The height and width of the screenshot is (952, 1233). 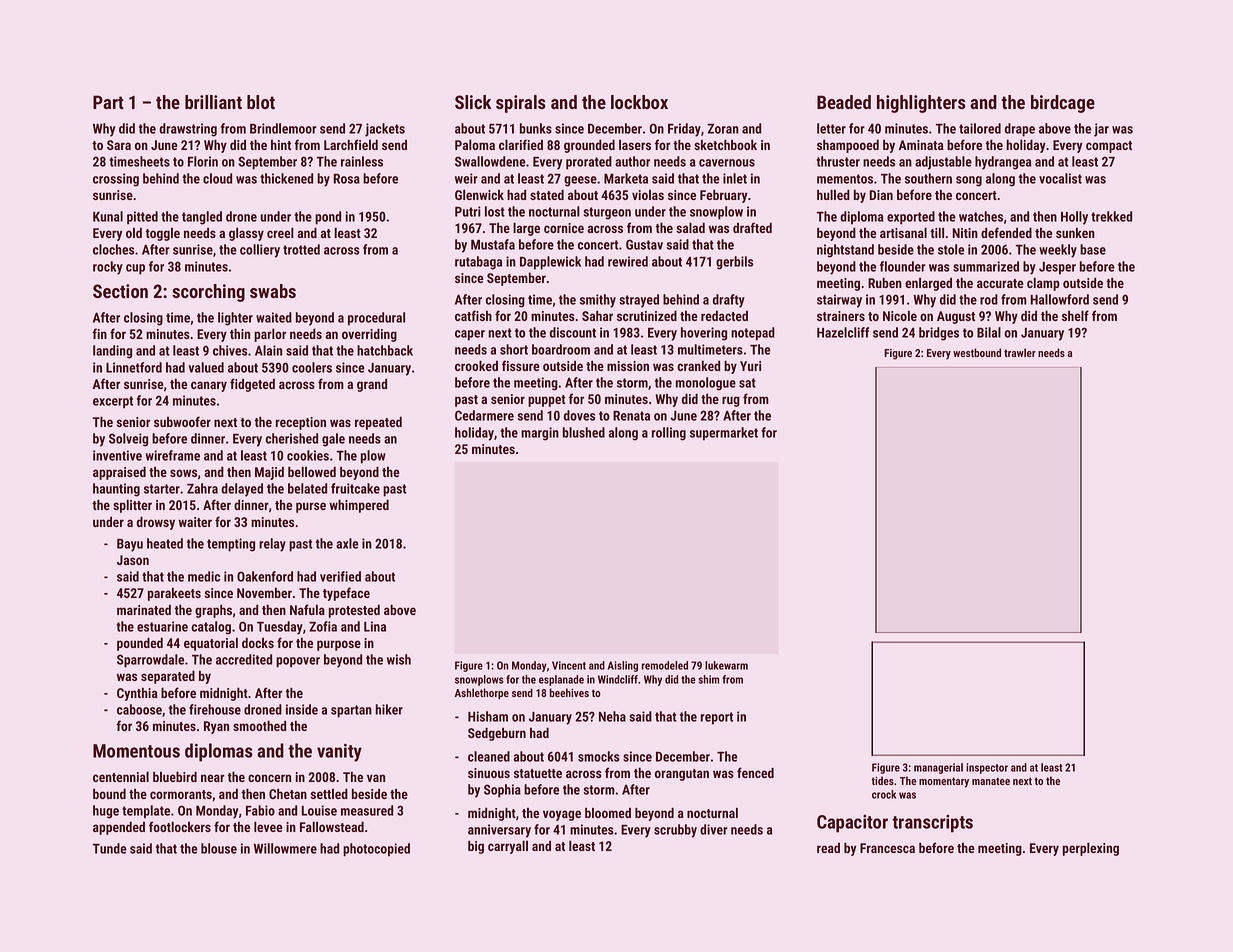 I want to click on vanity, so click(x=339, y=752).
